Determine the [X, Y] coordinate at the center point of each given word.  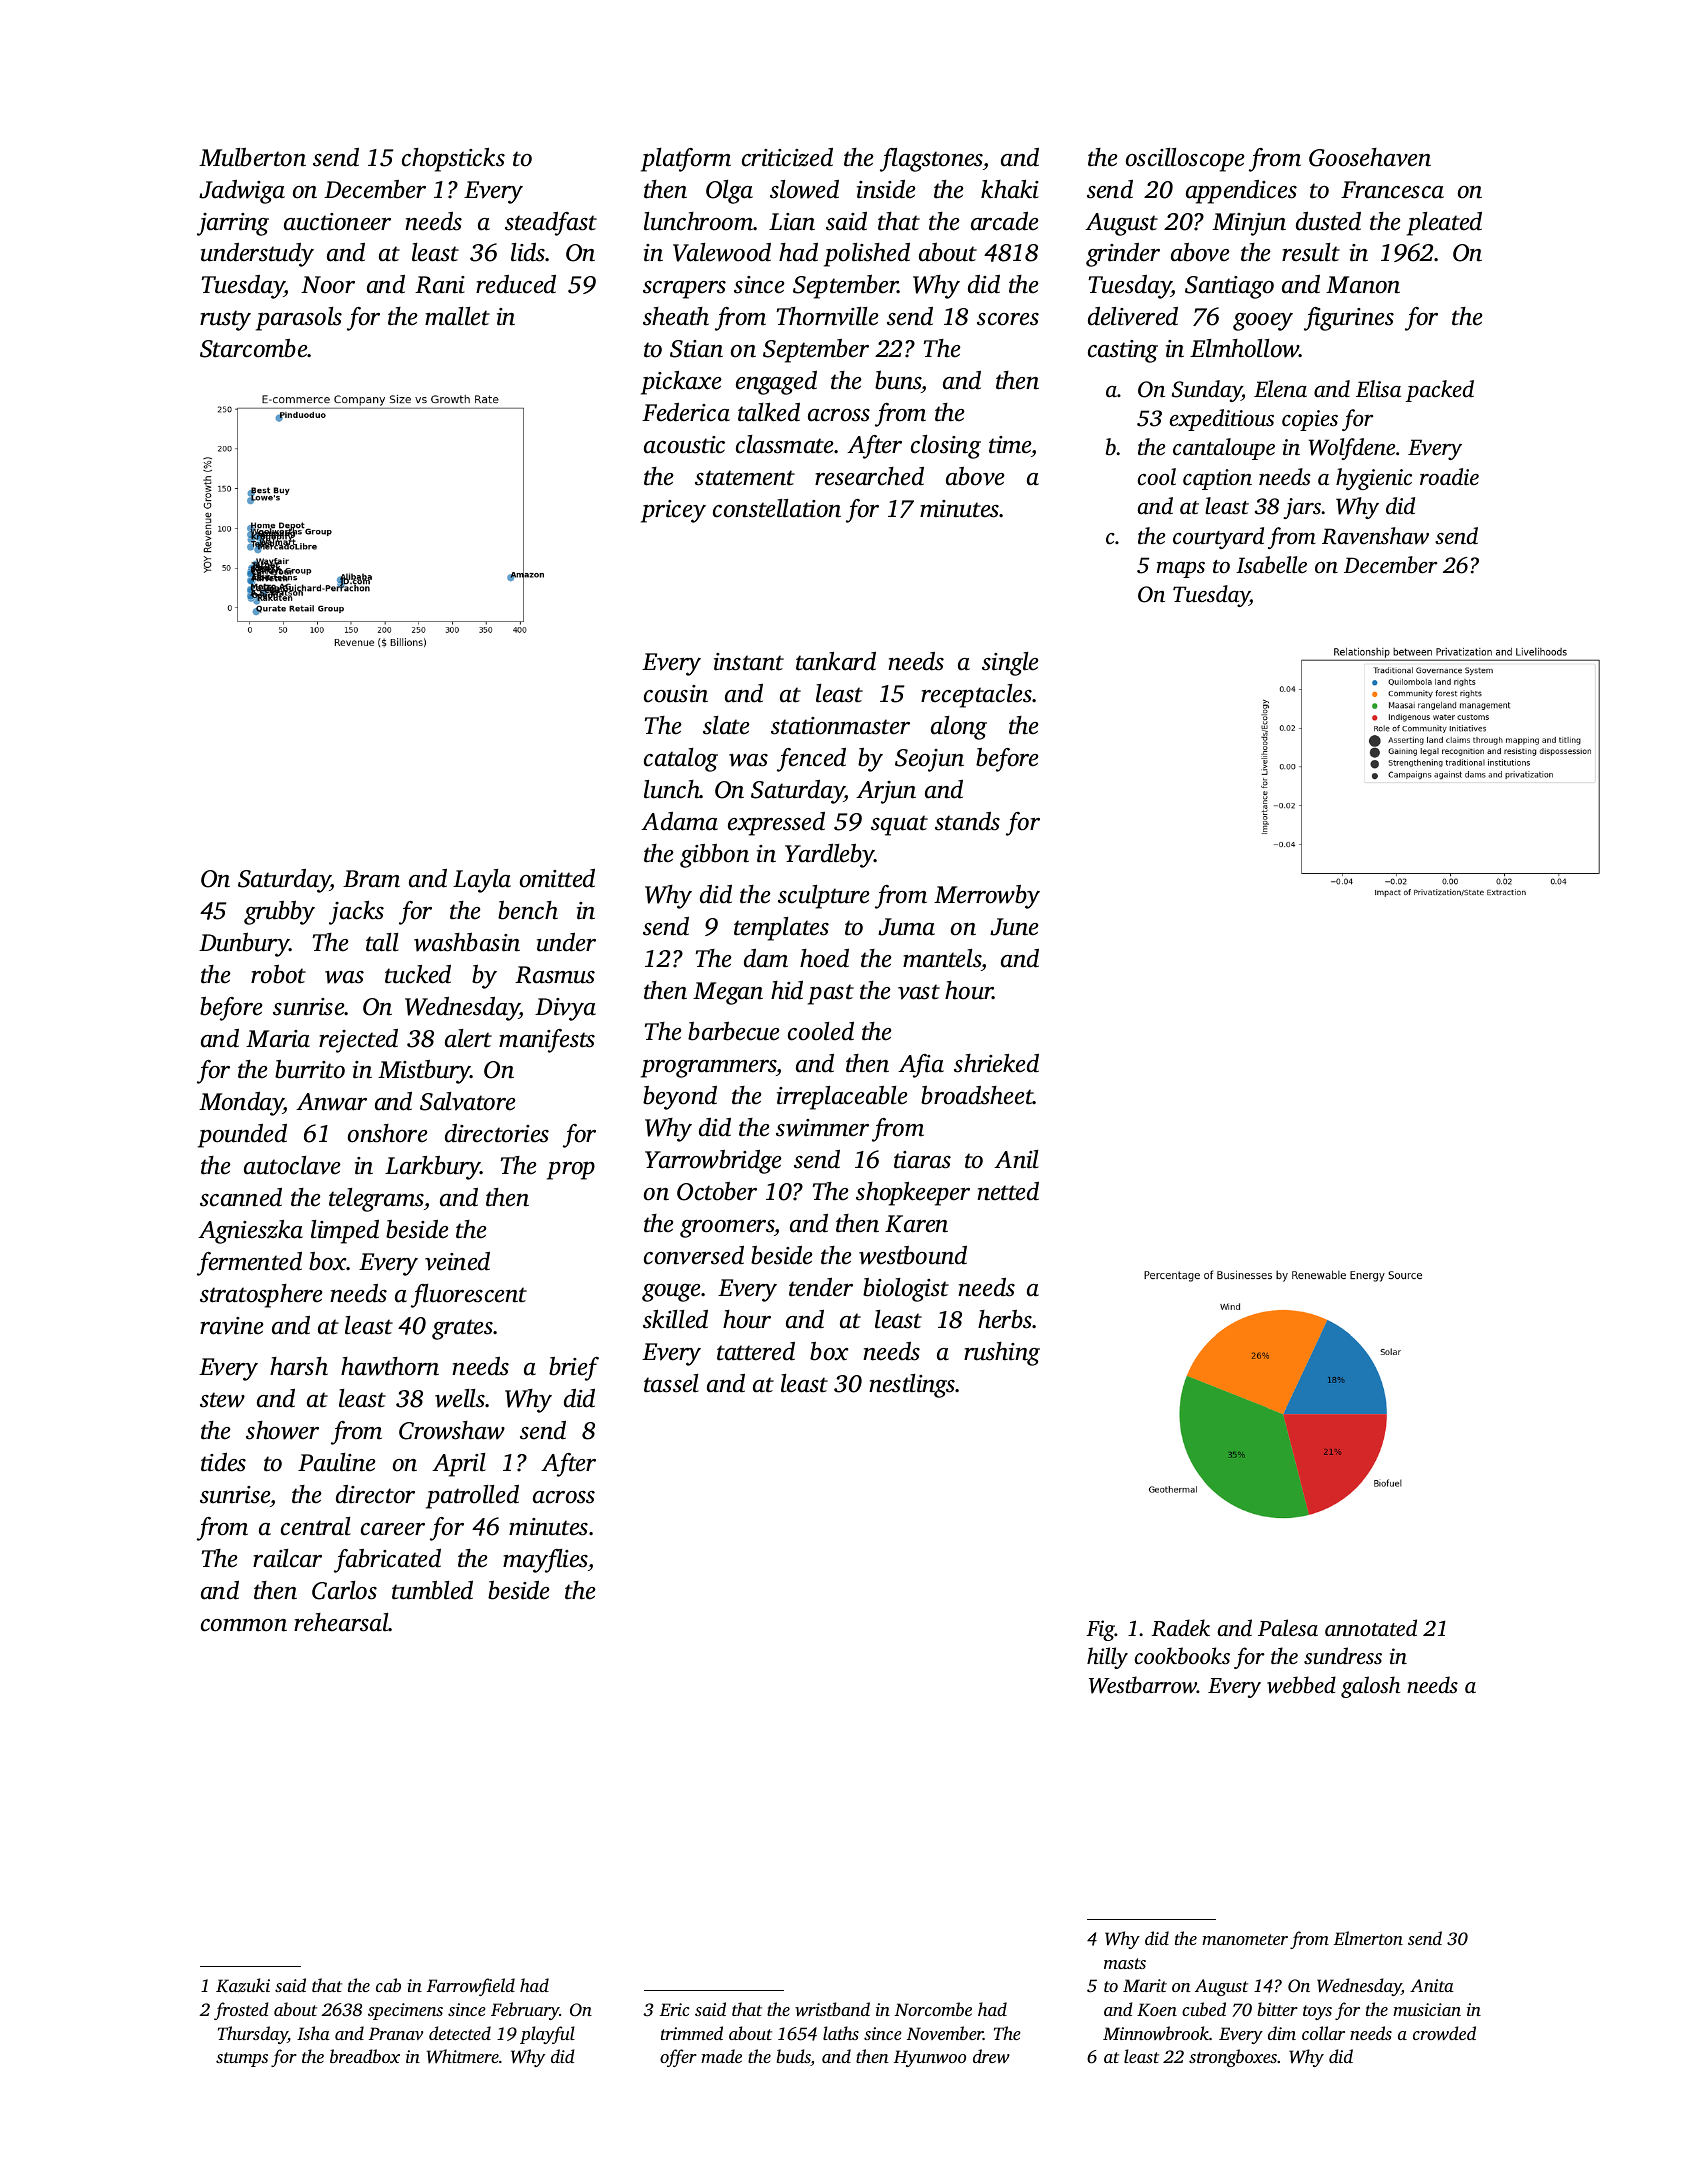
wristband [832, 2009]
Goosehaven [1370, 157]
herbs [1005, 1319]
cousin [676, 694]
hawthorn [390, 1366]
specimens [405, 2011]
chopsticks [453, 160]
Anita [1432, 1985]
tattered [756, 1351]
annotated [1371, 1627]
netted [1008, 1191]
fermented [249, 1264]
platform [686, 160]
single [1010, 664]
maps [1181, 570]
